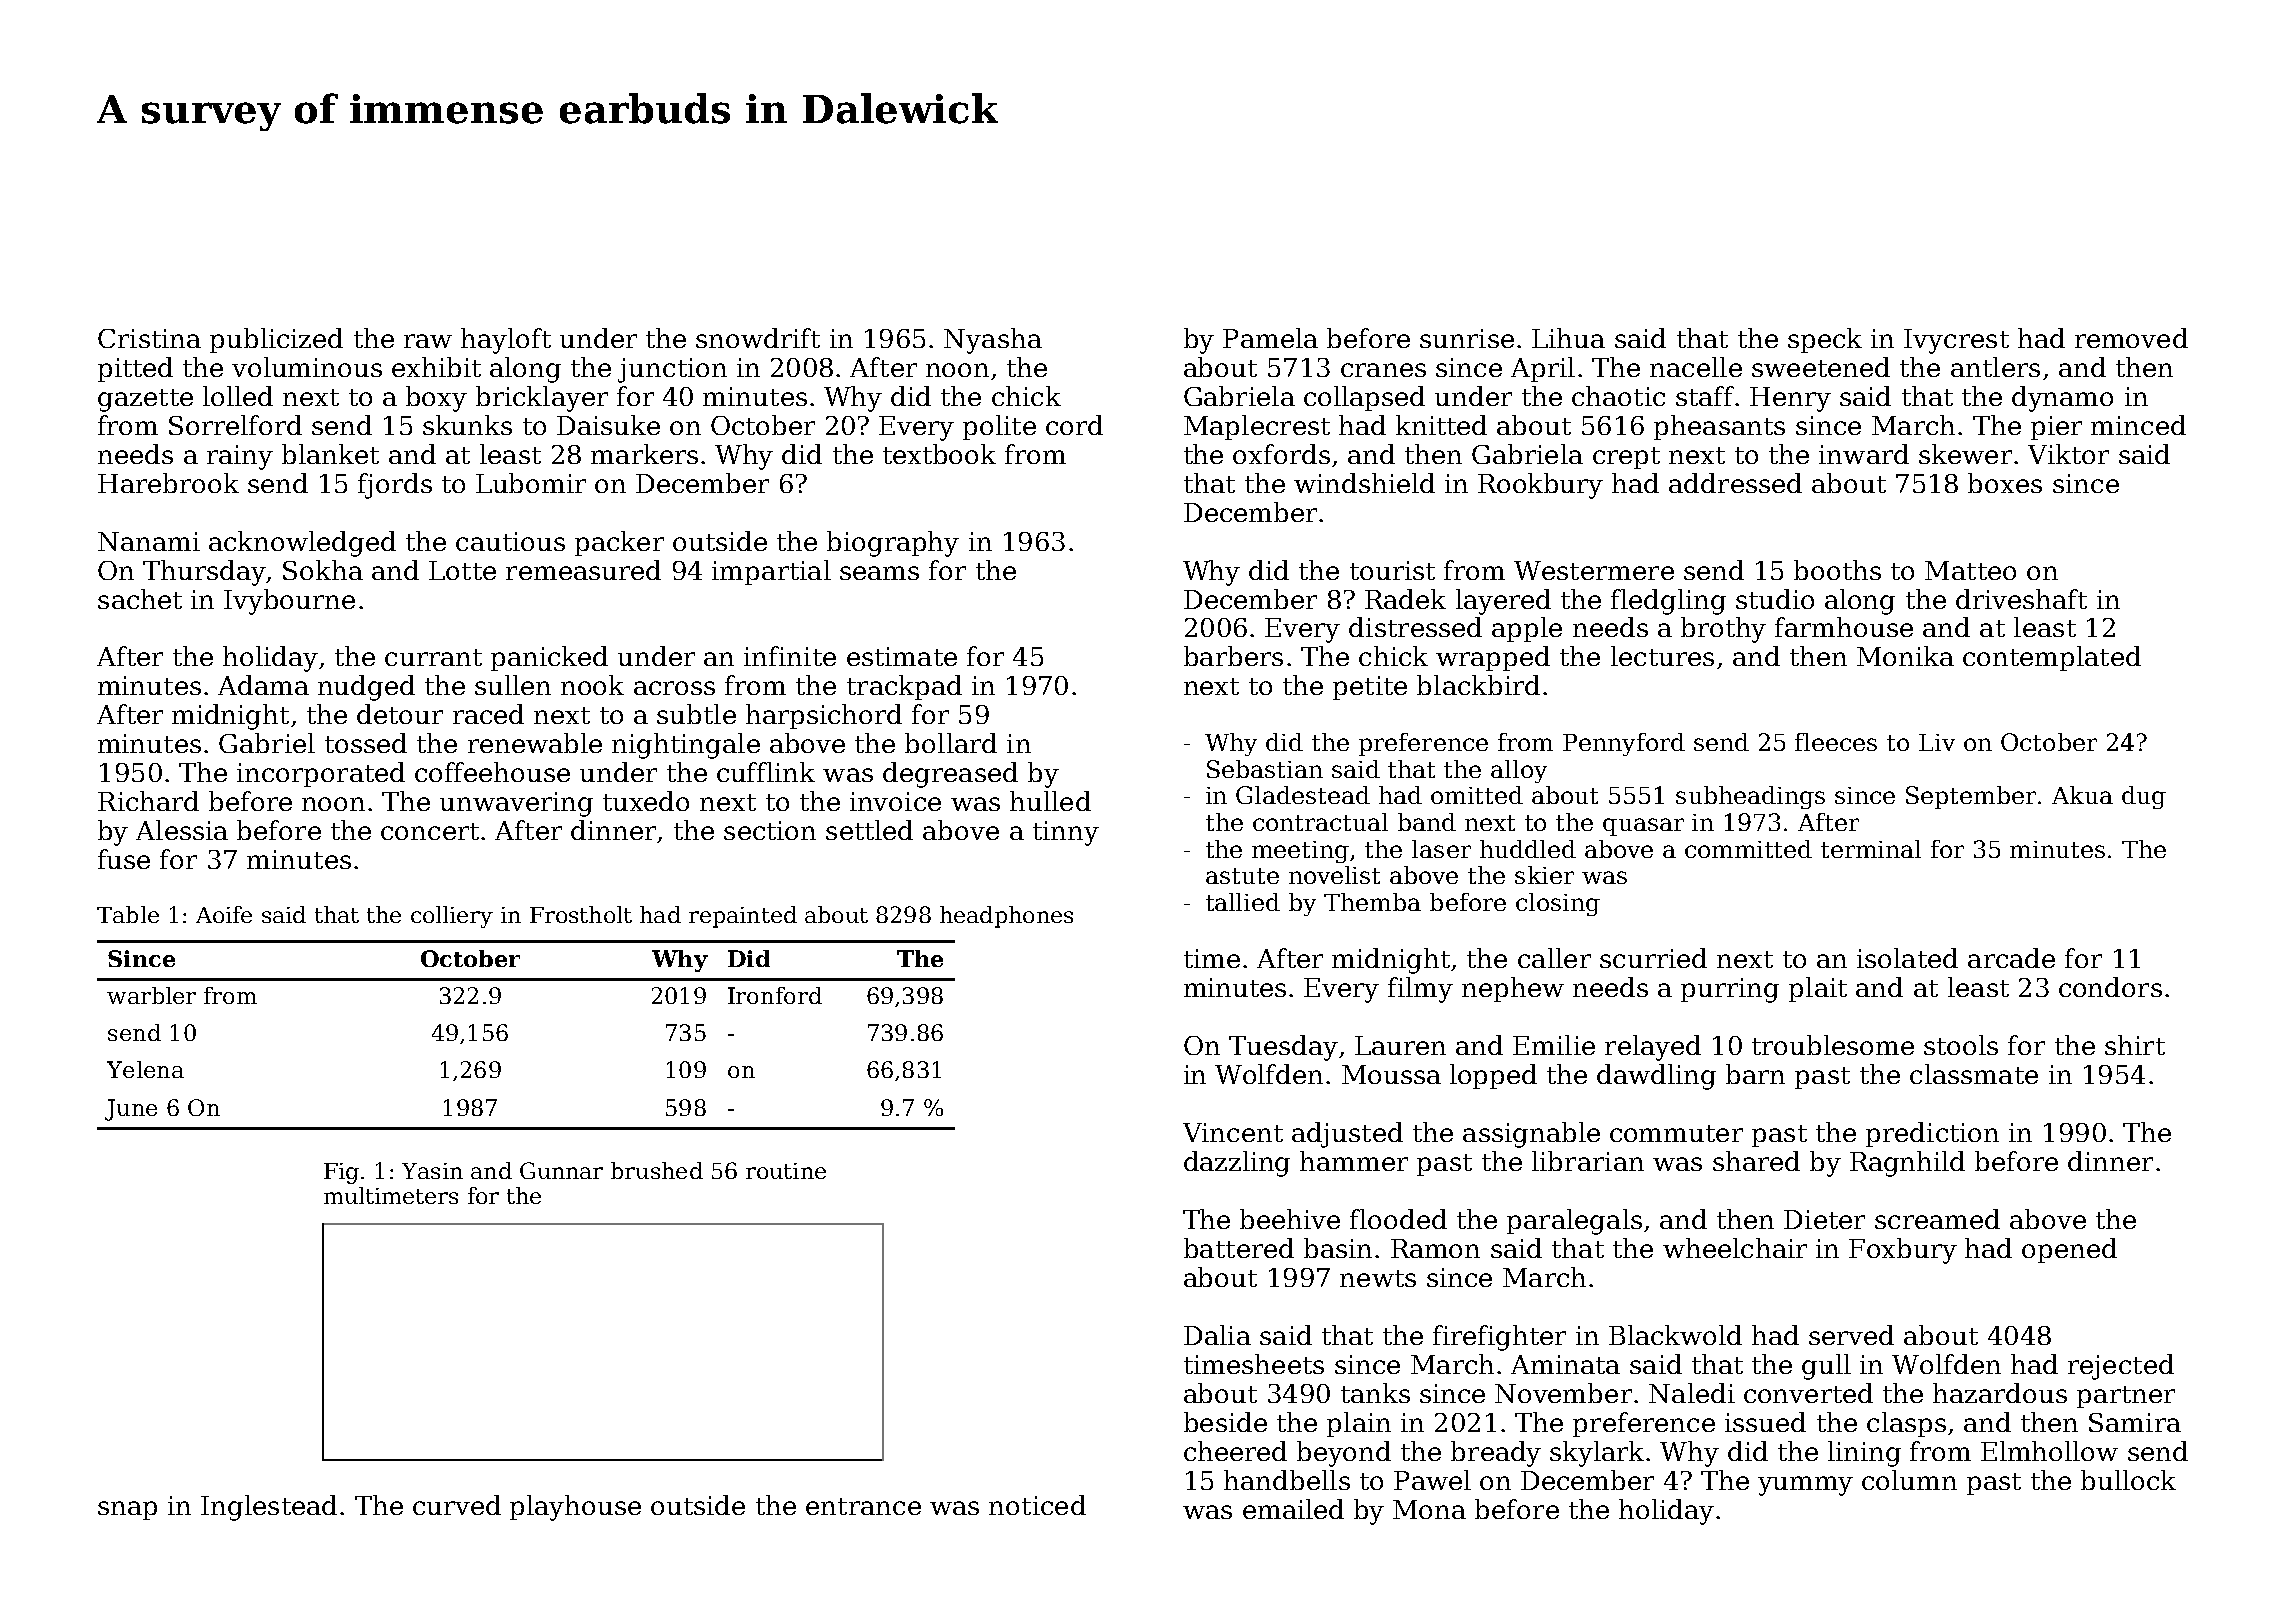 The height and width of the image is (1620, 2292). Describe the element at coordinates (1626, 458) in the image. I see `crept` at that location.
